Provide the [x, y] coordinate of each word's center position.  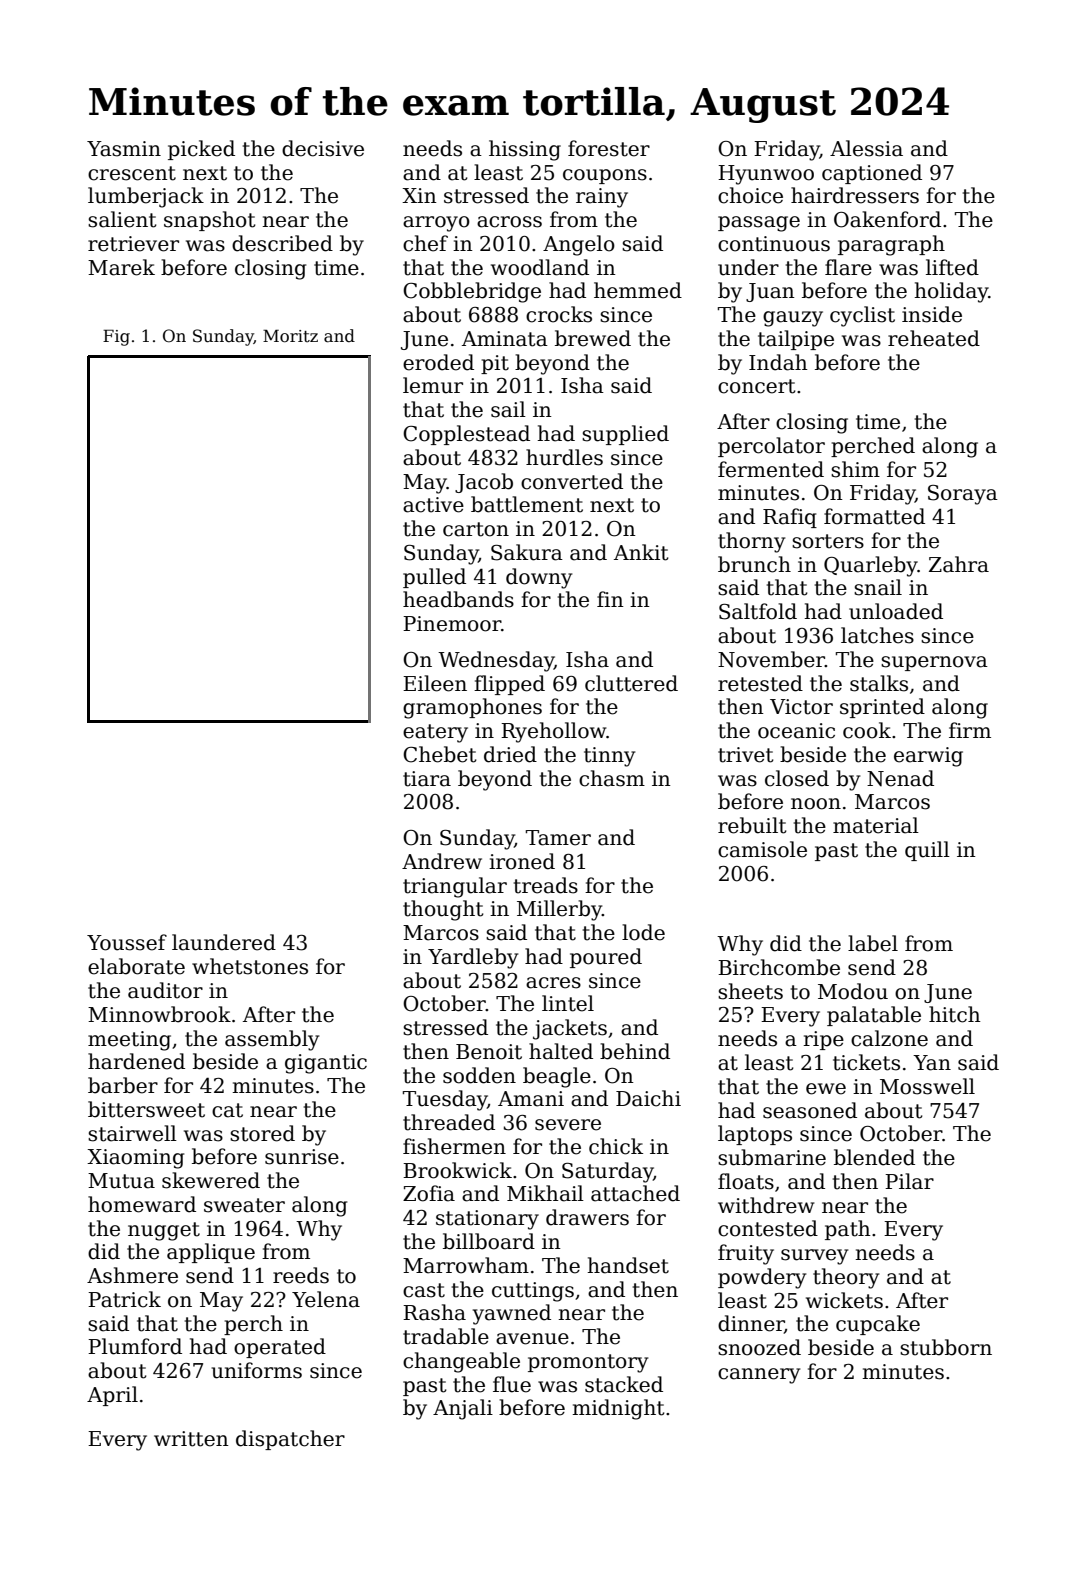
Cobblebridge [472, 292]
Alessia [866, 148]
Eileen [435, 683]
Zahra [959, 564]
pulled [434, 578]
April [112, 1396]
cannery [759, 1376]
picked [201, 150]
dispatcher [290, 1440]
